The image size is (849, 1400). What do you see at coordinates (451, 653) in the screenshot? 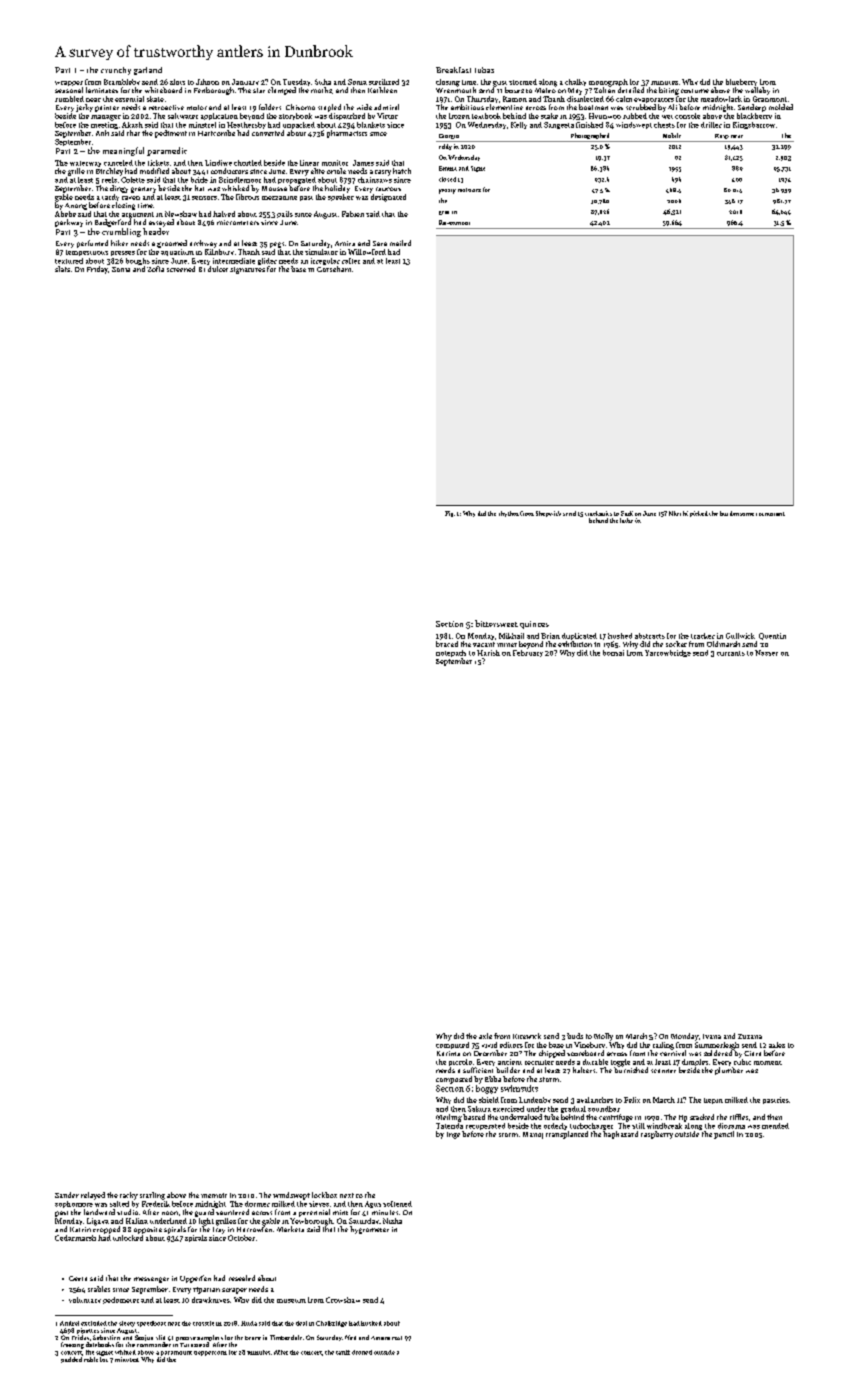
I see `notepads` at bounding box center [451, 653].
